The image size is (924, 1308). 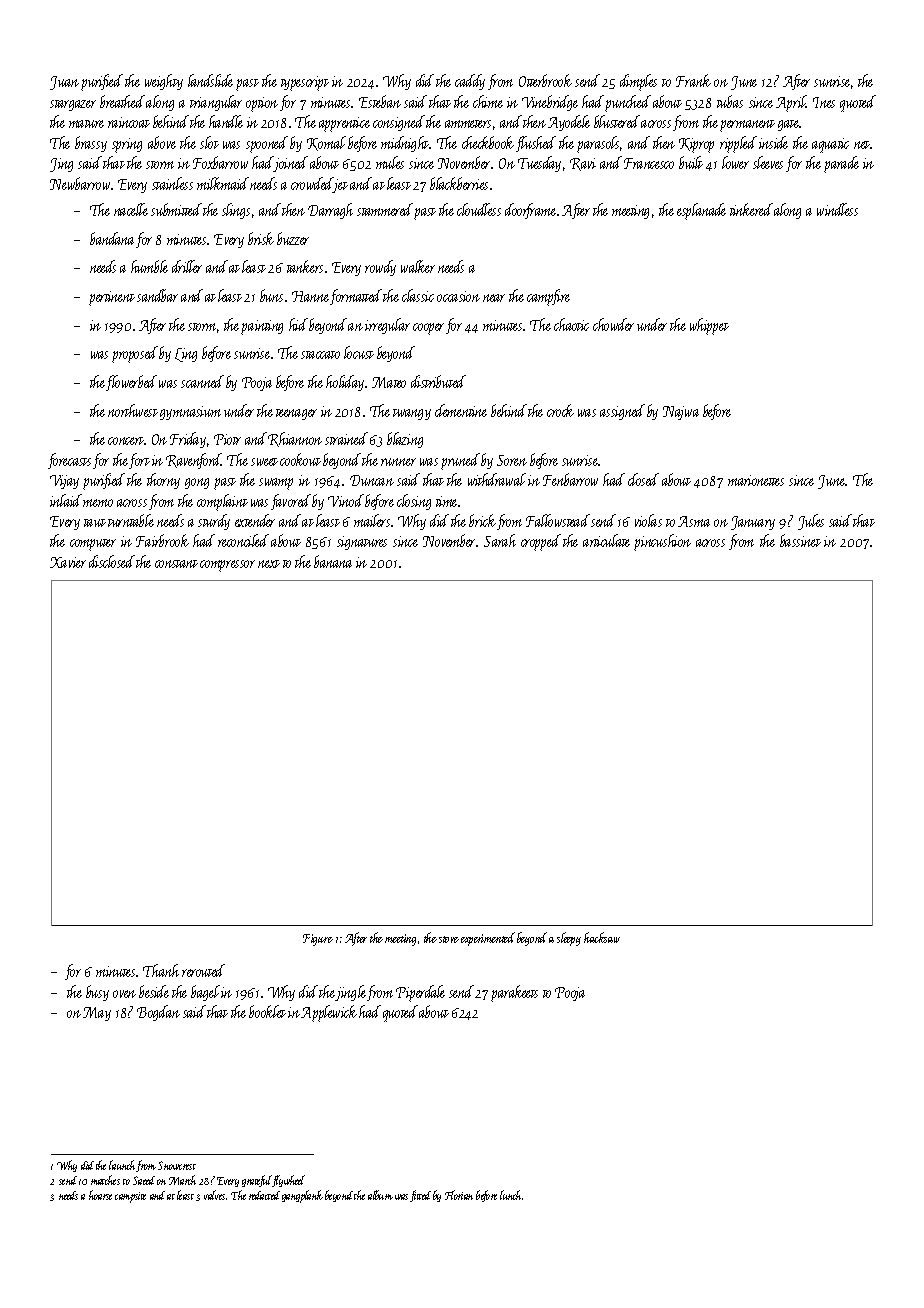 I want to click on redacted, so click(x=264, y=1195).
